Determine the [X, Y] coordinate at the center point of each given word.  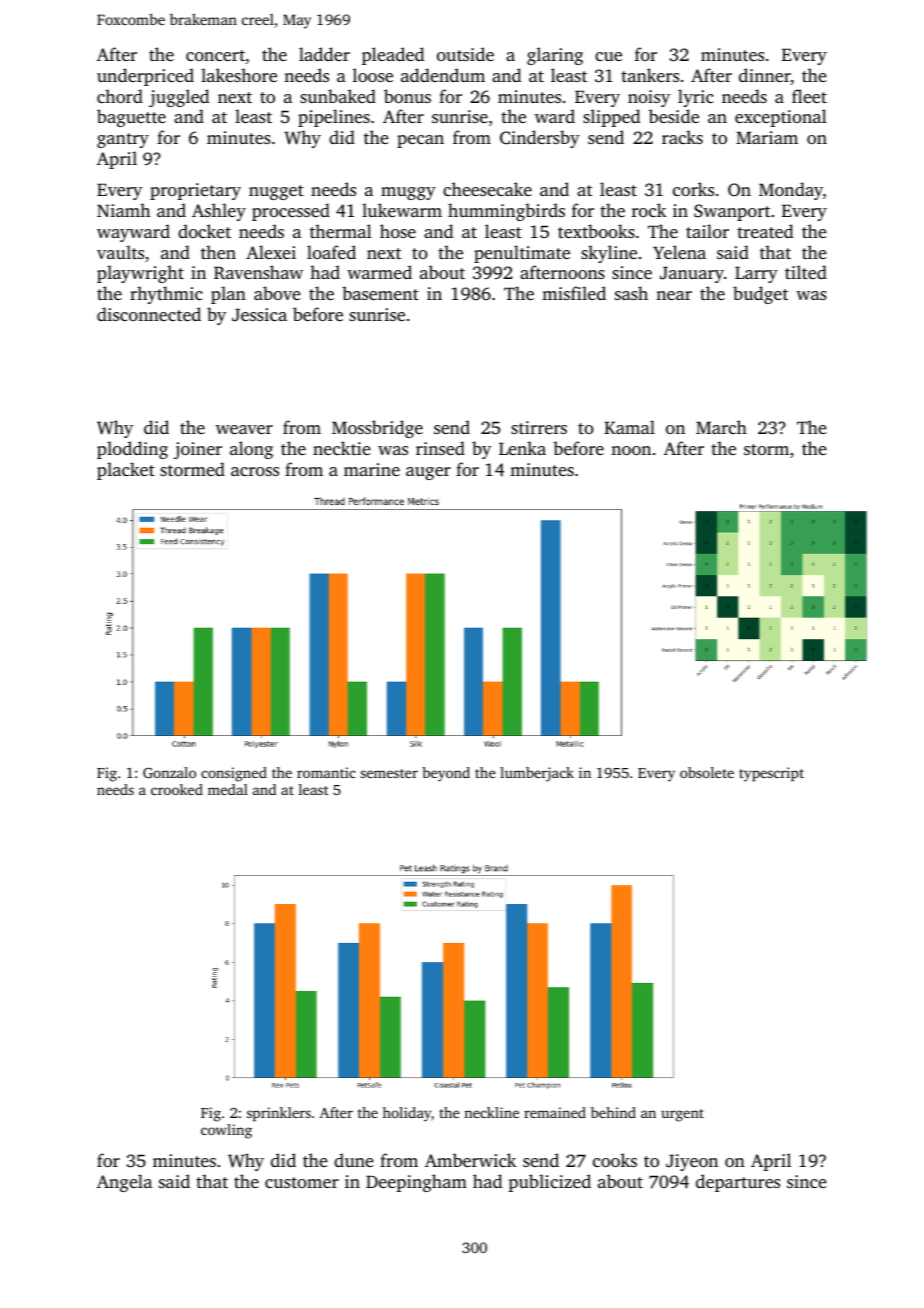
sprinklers [279, 1114]
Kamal [629, 427]
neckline [491, 1112]
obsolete [707, 772]
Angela [124, 1183]
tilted [806, 272]
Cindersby [540, 139]
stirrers [539, 427]
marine [372, 469]
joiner [198, 450]
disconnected [149, 314]
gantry [123, 140]
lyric [696, 98]
